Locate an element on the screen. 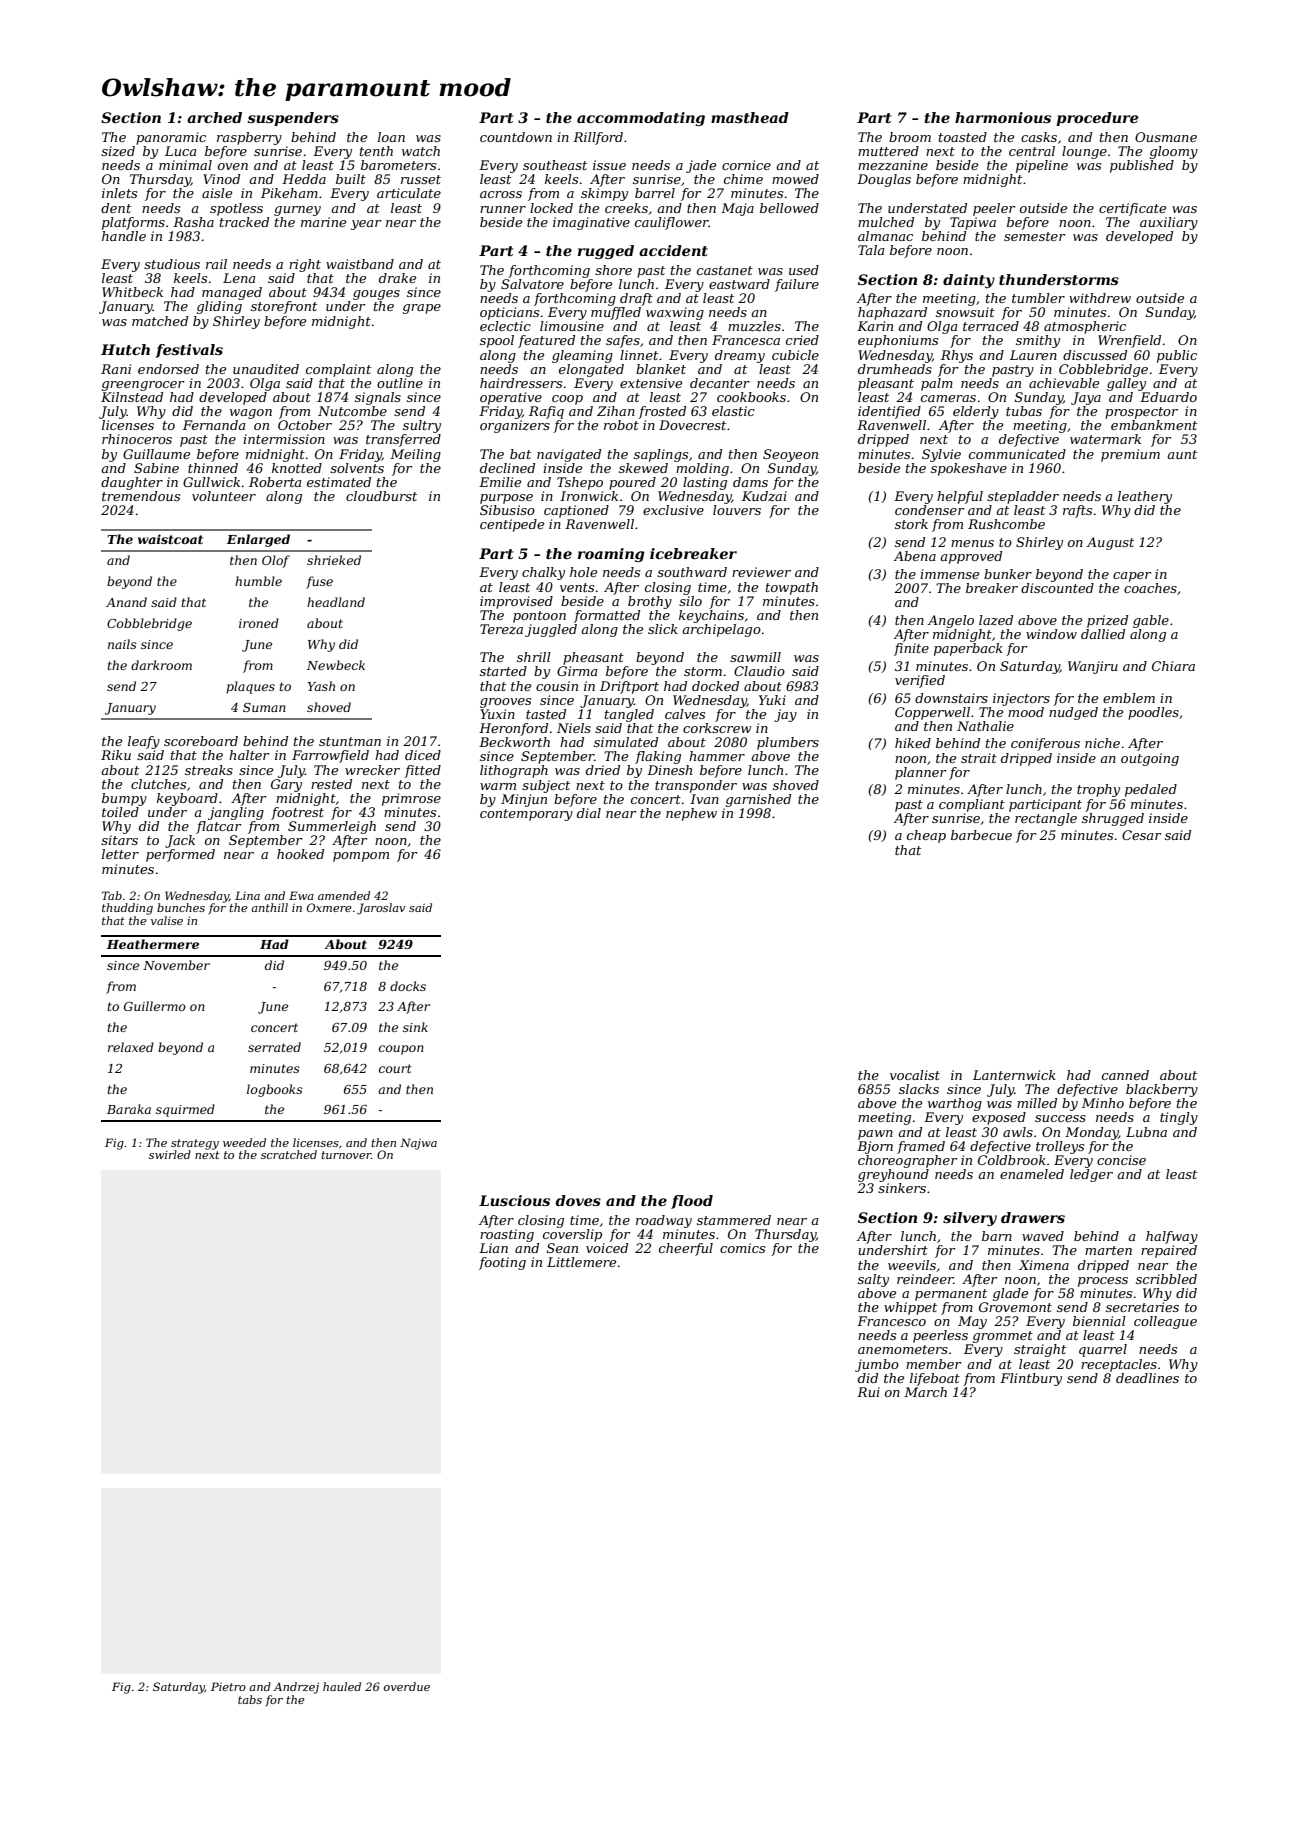 The image size is (1299, 1837). tabs is located at coordinates (250, 1699).
